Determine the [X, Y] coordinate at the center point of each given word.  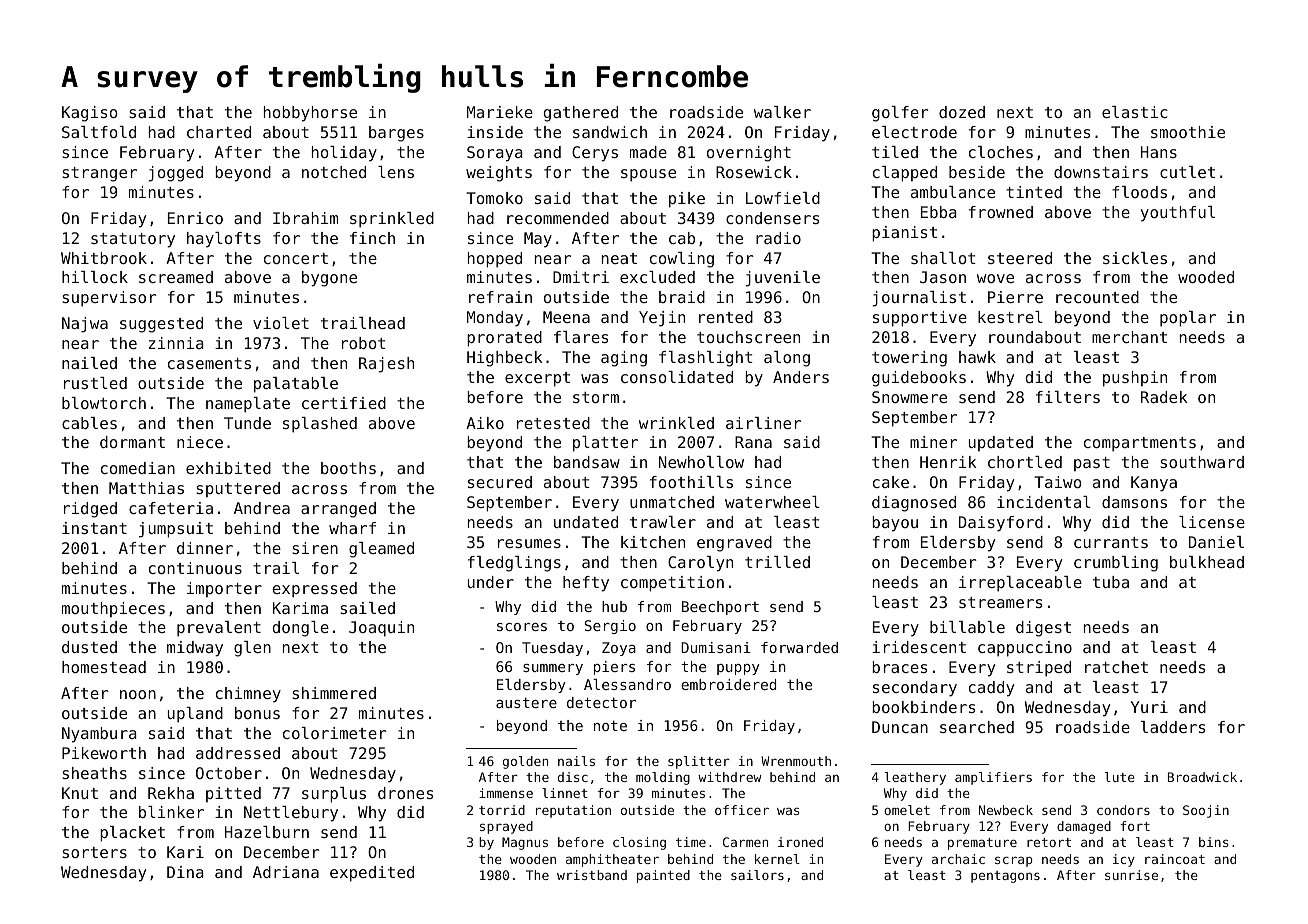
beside [977, 172]
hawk [977, 357]
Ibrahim [305, 218]
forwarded [799, 647]
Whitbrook [104, 258]
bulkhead [1207, 562]
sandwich [610, 132]
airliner [763, 423]
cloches [1001, 152]
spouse [648, 175]
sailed [367, 608]
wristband [592, 875]
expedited [372, 874]
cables [89, 423]
